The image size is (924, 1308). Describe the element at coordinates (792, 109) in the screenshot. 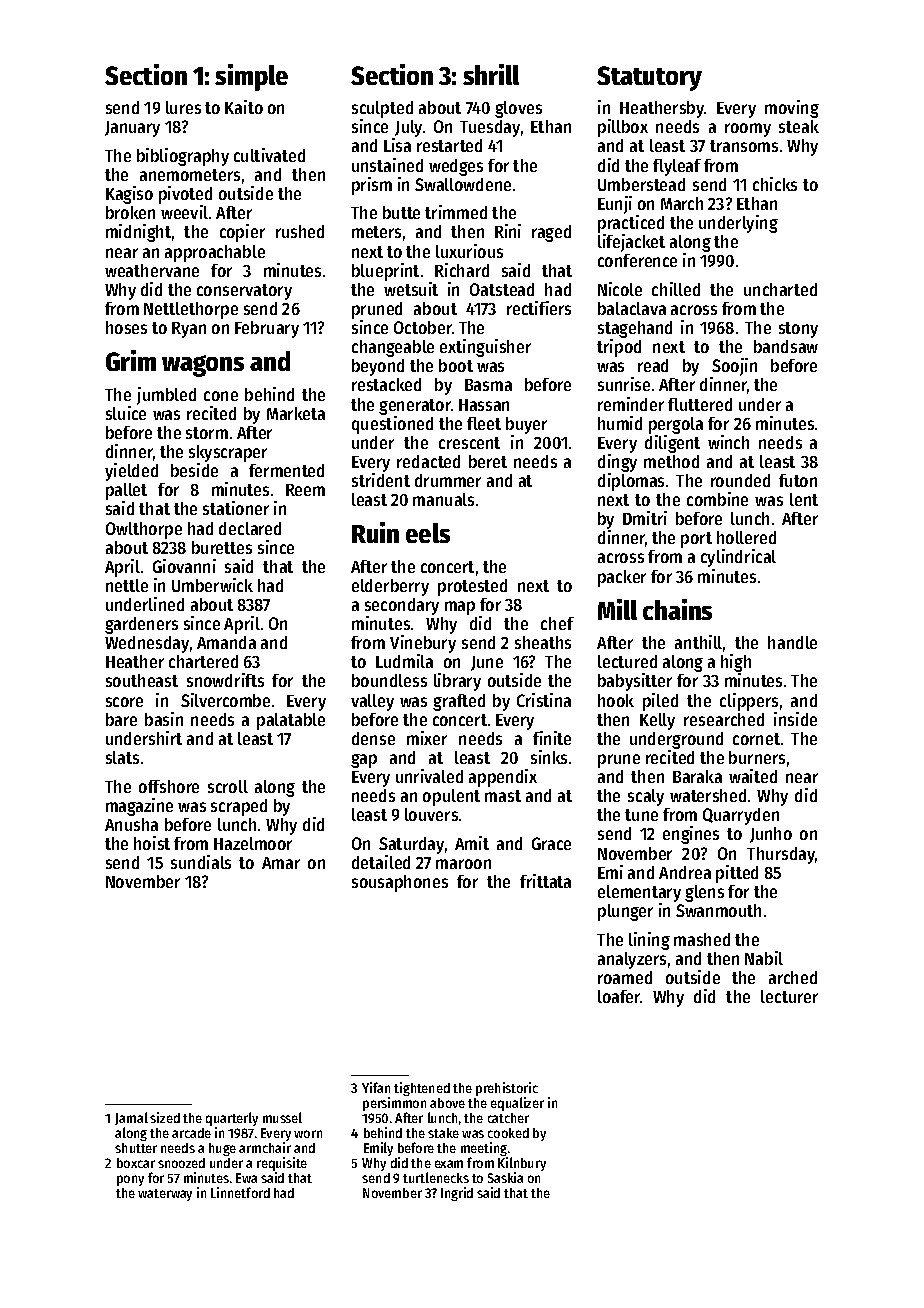

I see `moving` at that location.
